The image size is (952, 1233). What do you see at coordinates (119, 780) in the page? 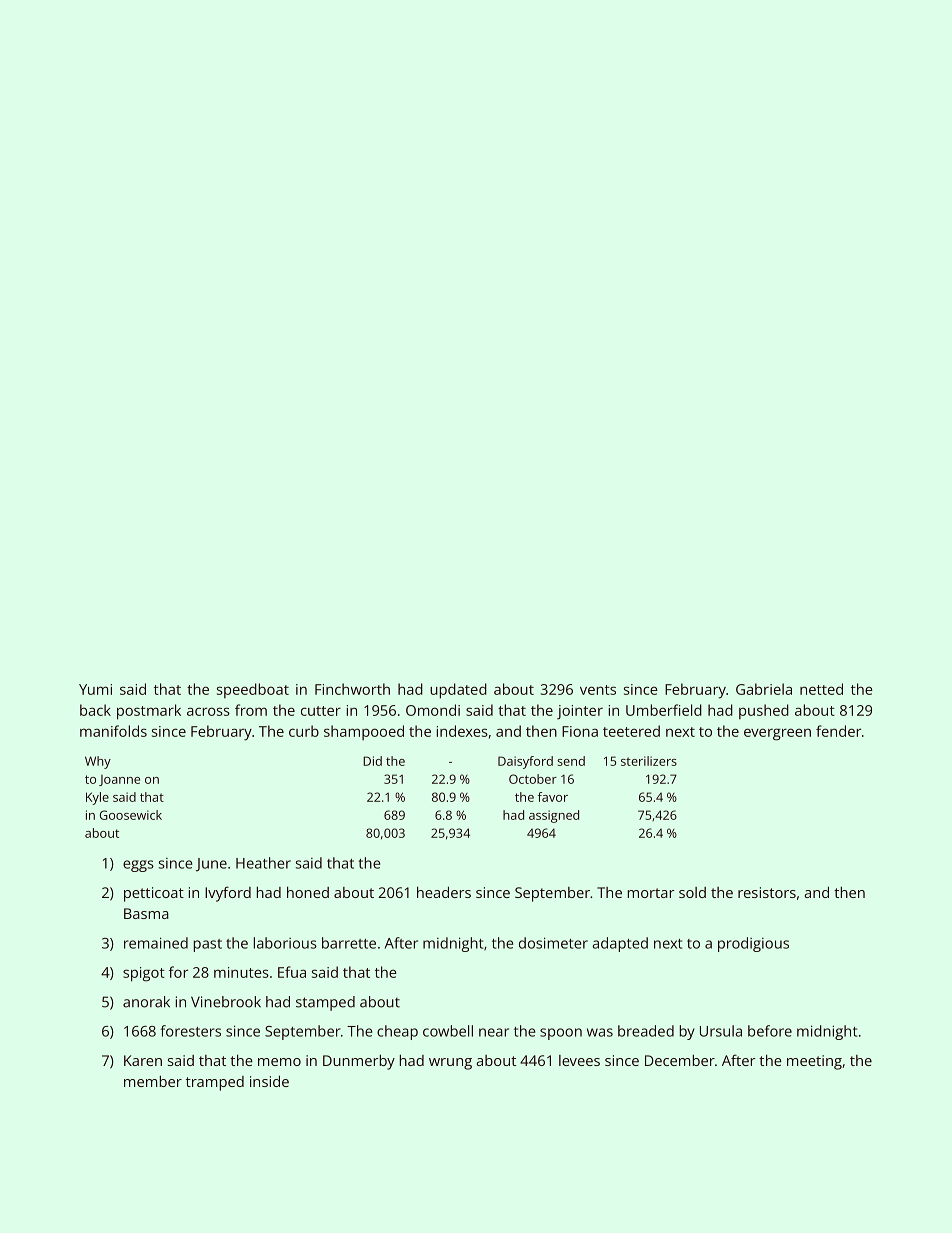
I see `Joanne` at bounding box center [119, 780].
